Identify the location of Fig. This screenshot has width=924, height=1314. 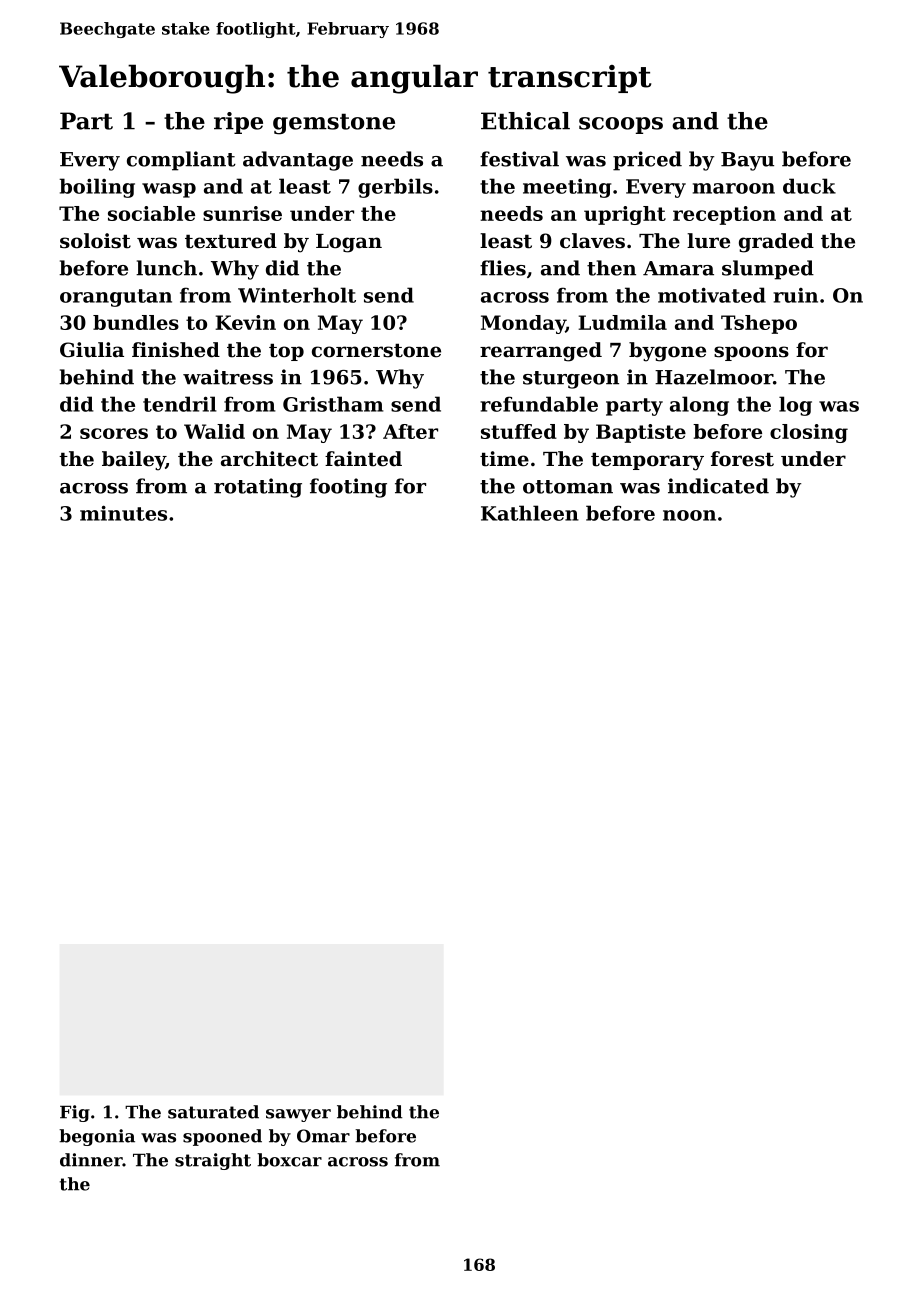
(75, 1113).
